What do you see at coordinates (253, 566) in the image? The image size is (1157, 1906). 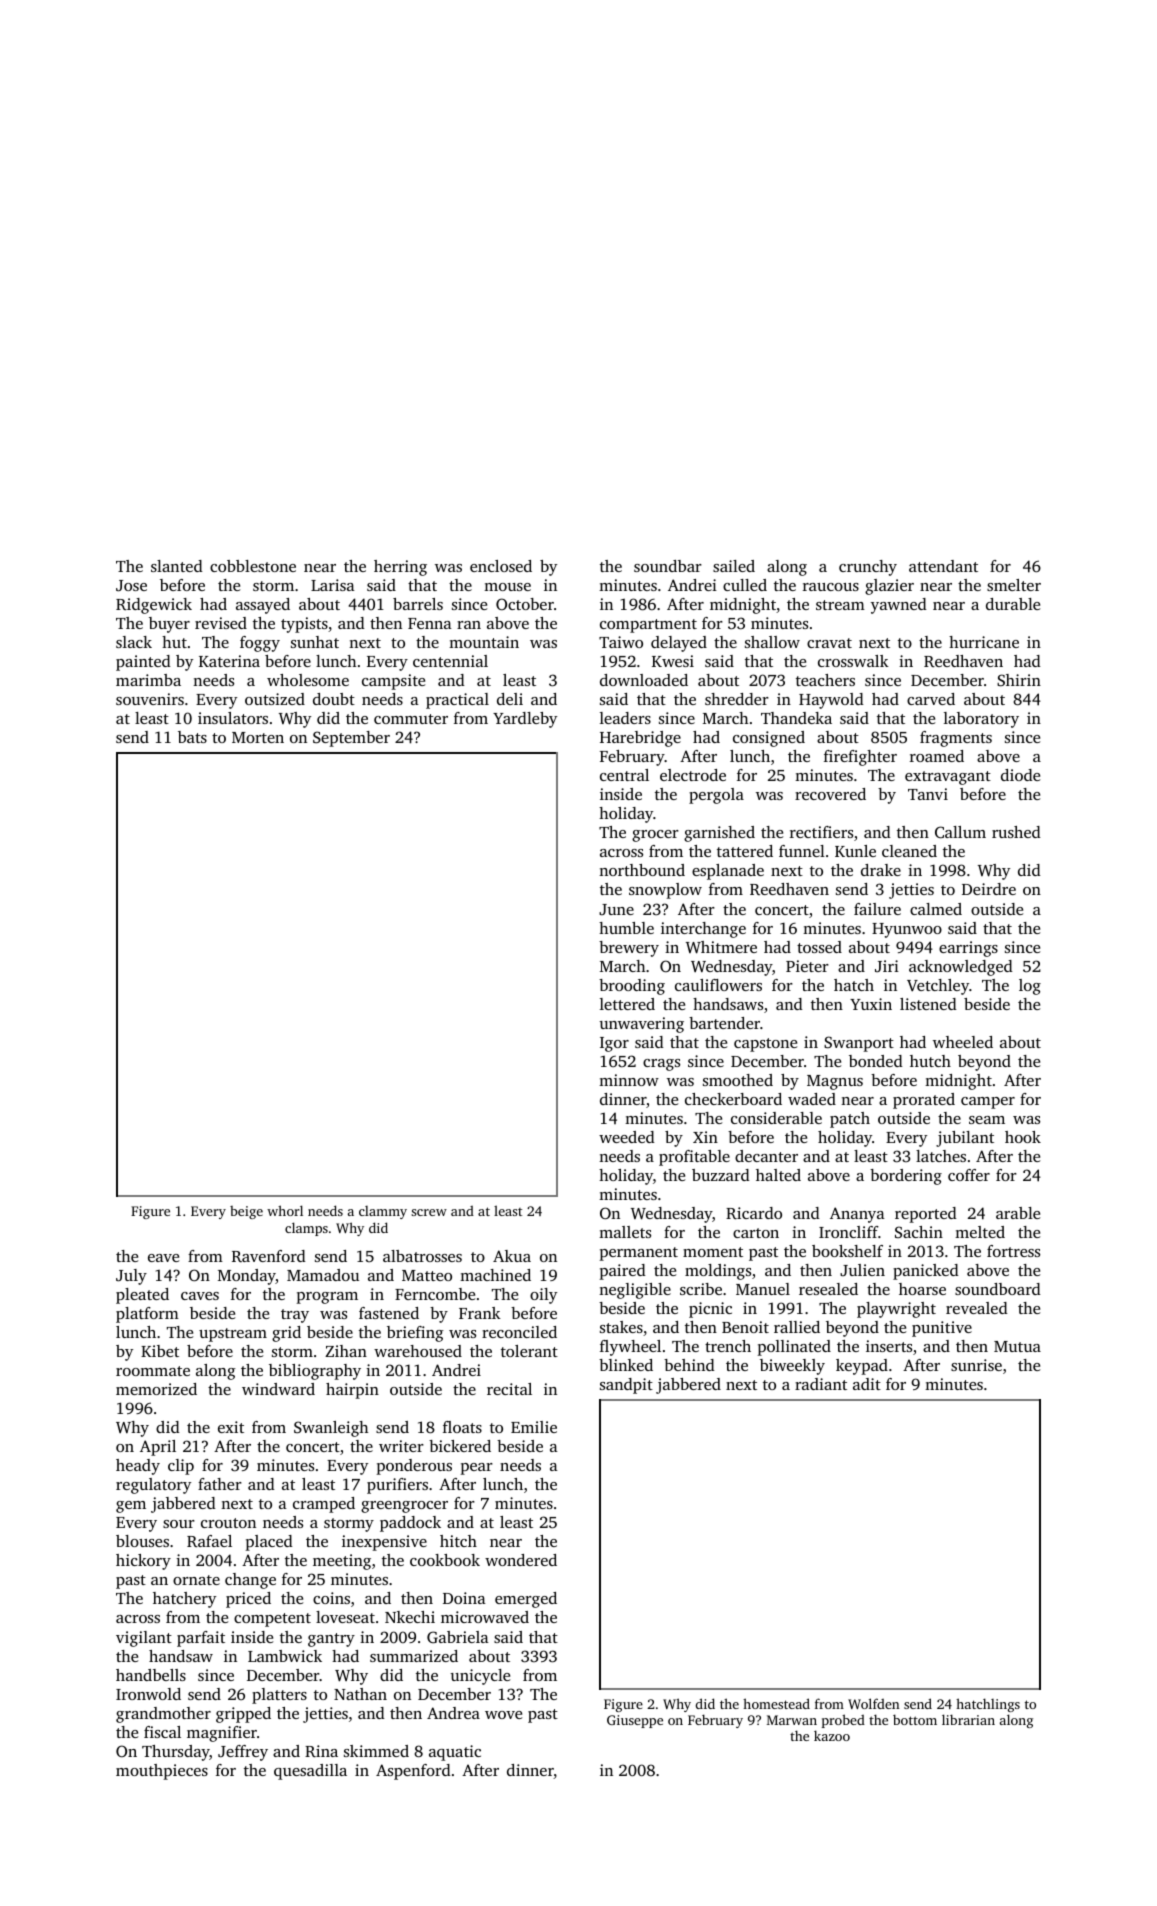 I see `cobblestone` at bounding box center [253, 566].
